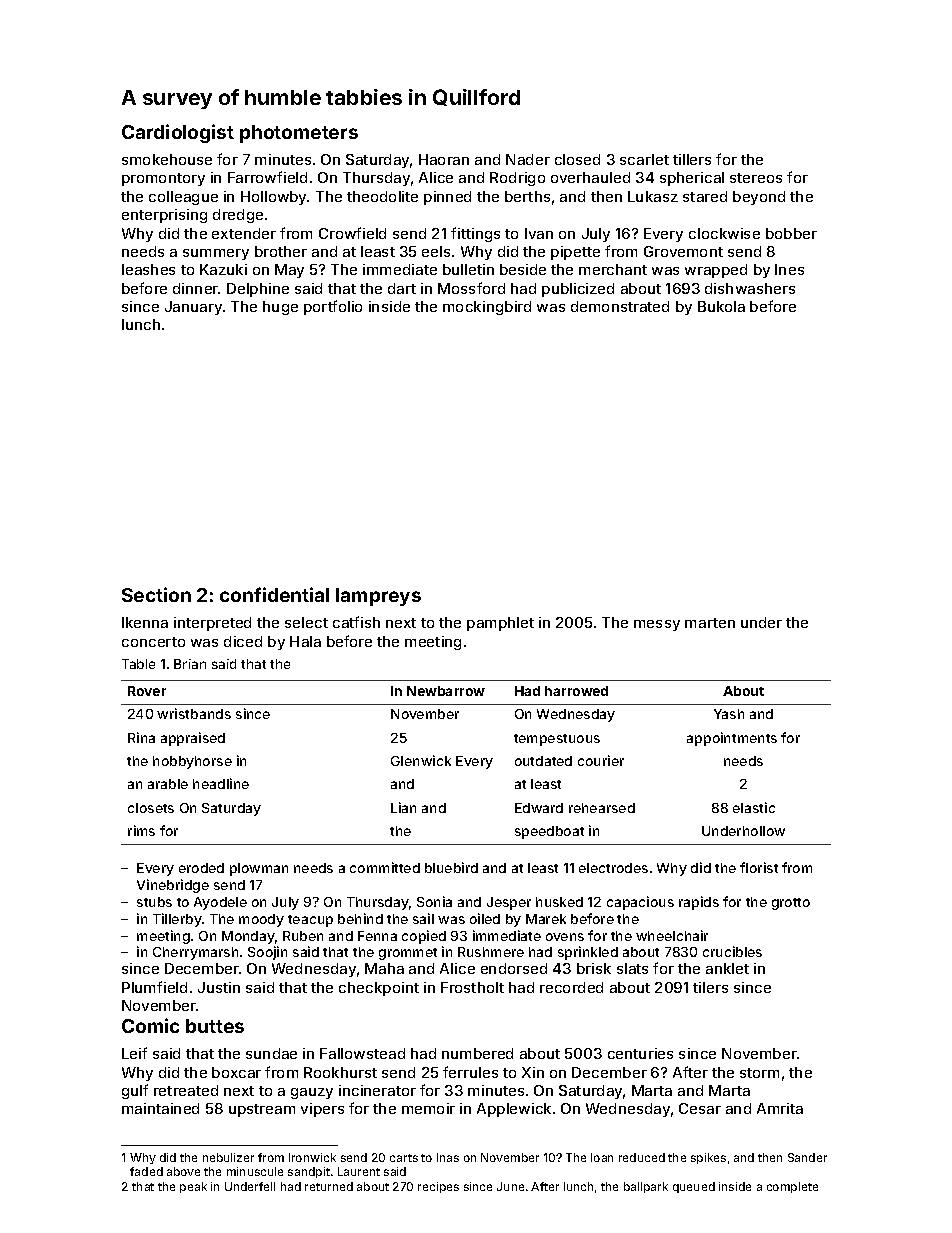  I want to click on tillers, so click(692, 159).
